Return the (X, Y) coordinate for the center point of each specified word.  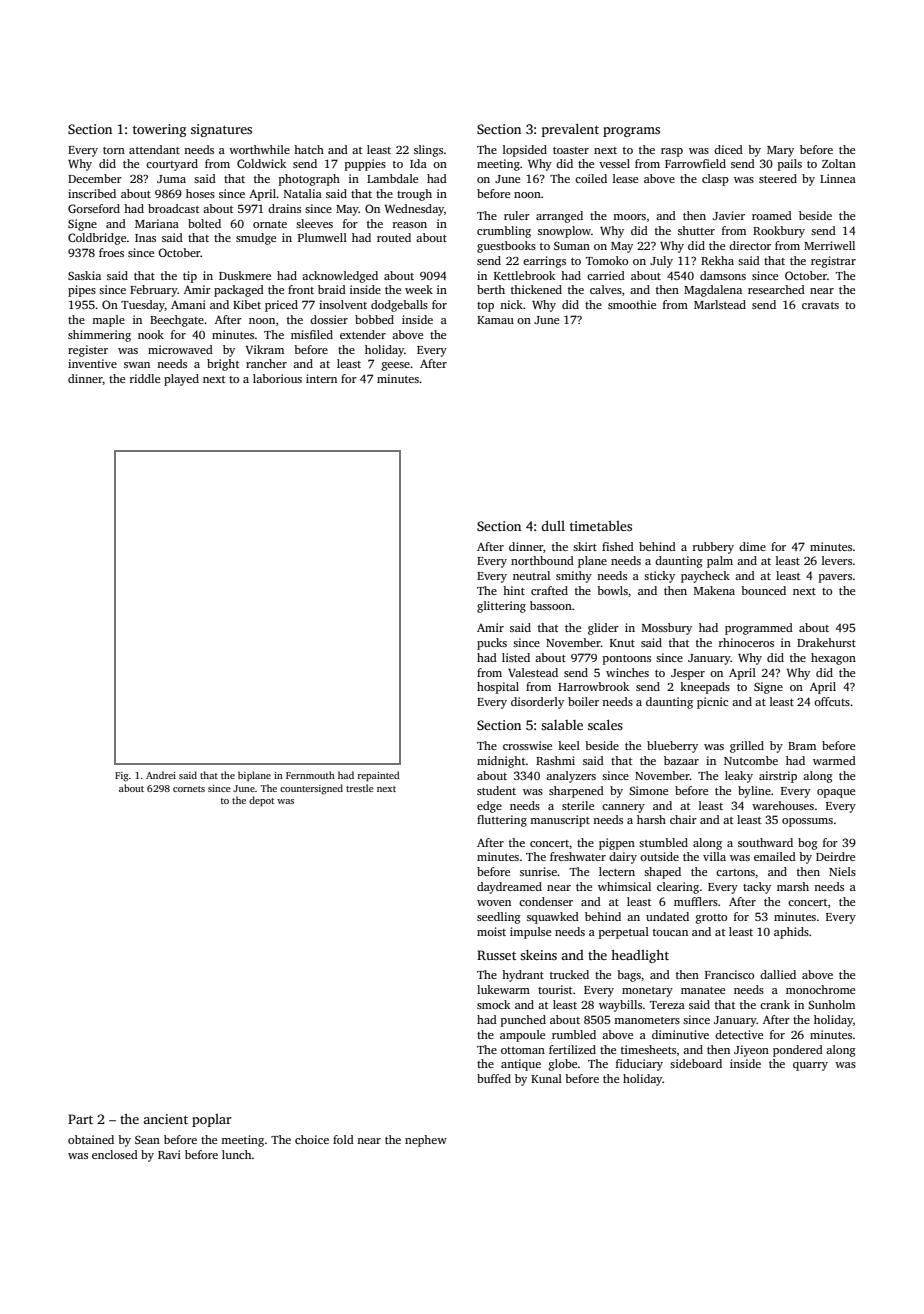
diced (728, 149)
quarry (810, 1066)
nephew (426, 1141)
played (181, 380)
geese (396, 366)
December (95, 178)
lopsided (525, 151)
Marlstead (720, 304)
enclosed (115, 1154)
